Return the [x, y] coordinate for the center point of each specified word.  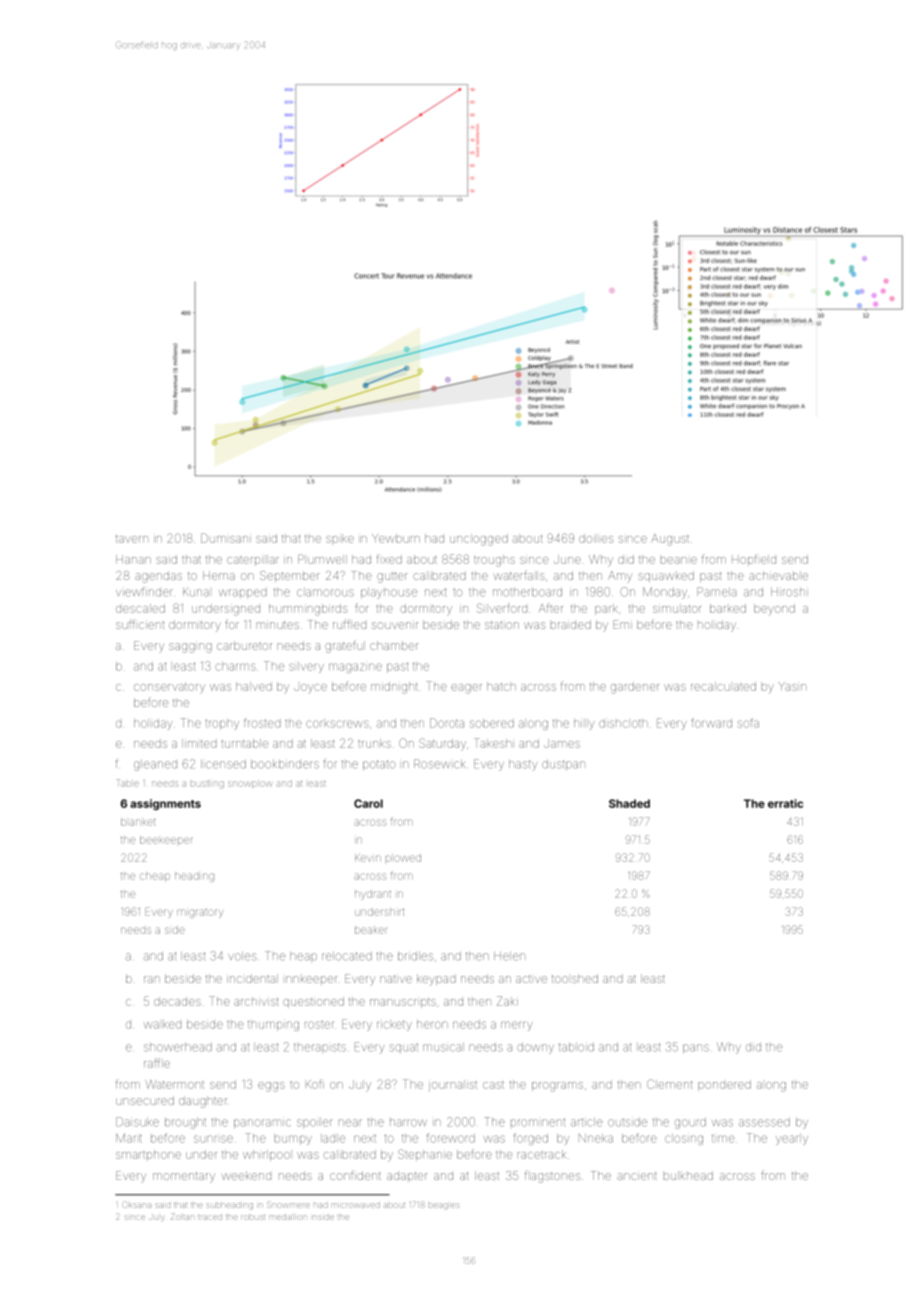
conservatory [169, 688]
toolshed [575, 978]
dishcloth [623, 723]
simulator [677, 608]
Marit [129, 1138]
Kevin [368, 858]
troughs [494, 561]
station [502, 625]
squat [404, 1048]
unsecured [145, 1100]
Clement [669, 1084]
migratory [200, 913]
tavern [132, 539]
